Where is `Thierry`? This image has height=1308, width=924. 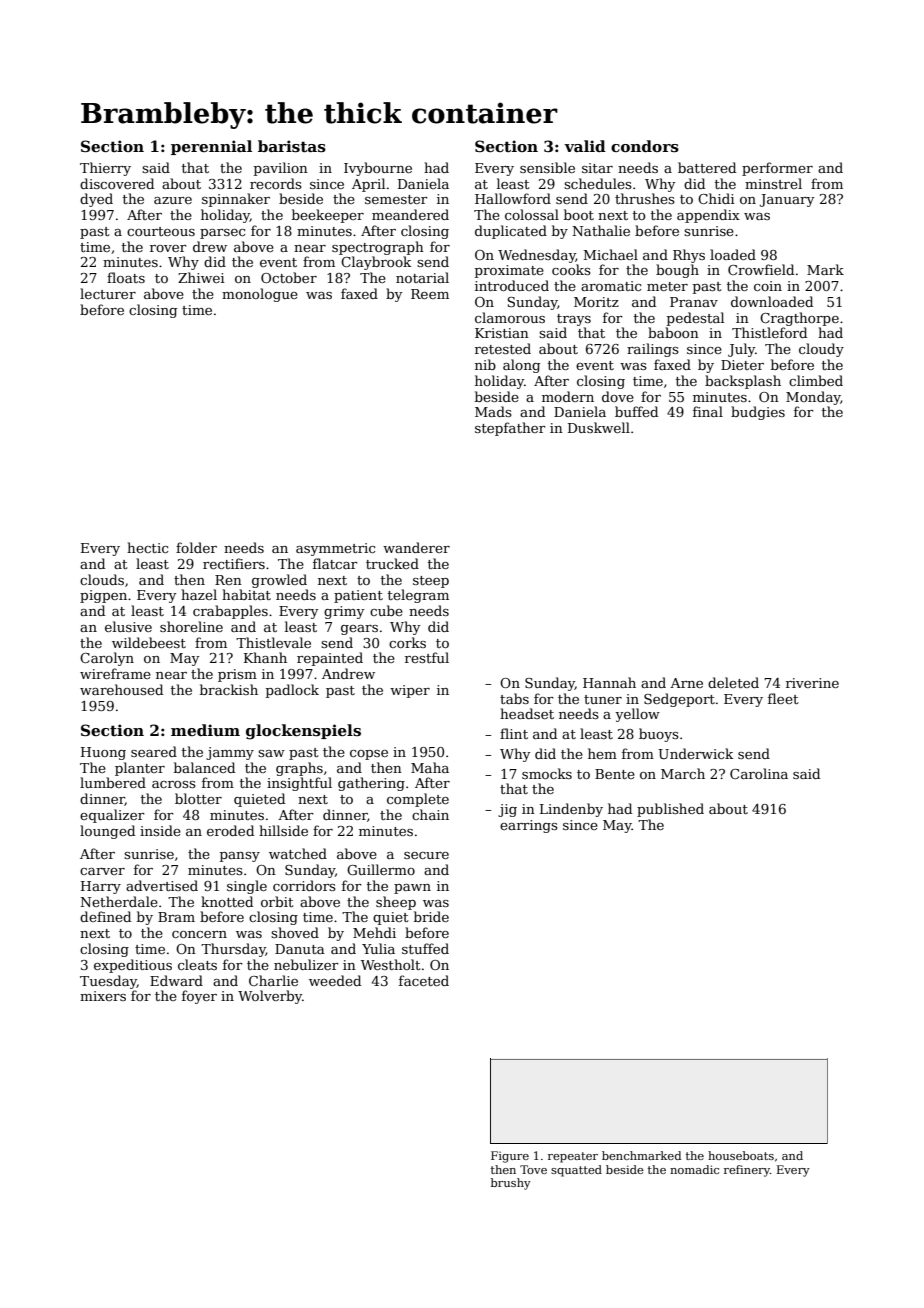
Thierry is located at coordinates (105, 169).
